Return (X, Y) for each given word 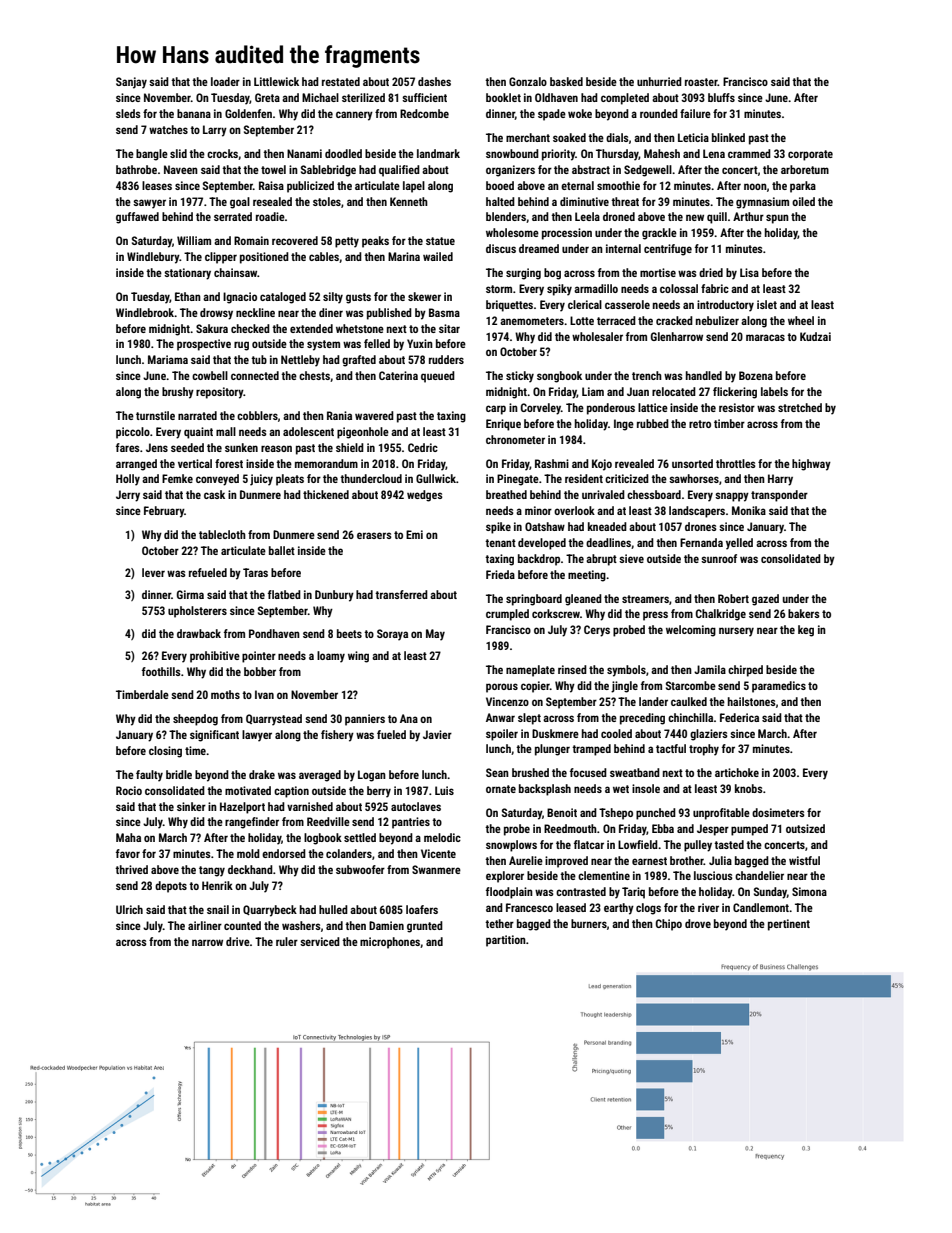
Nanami (304, 153)
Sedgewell (648, 171)
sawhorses (694, 478)
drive (238, 941)
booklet (503, 97)
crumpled (507, 615)
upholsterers (197, 612)
